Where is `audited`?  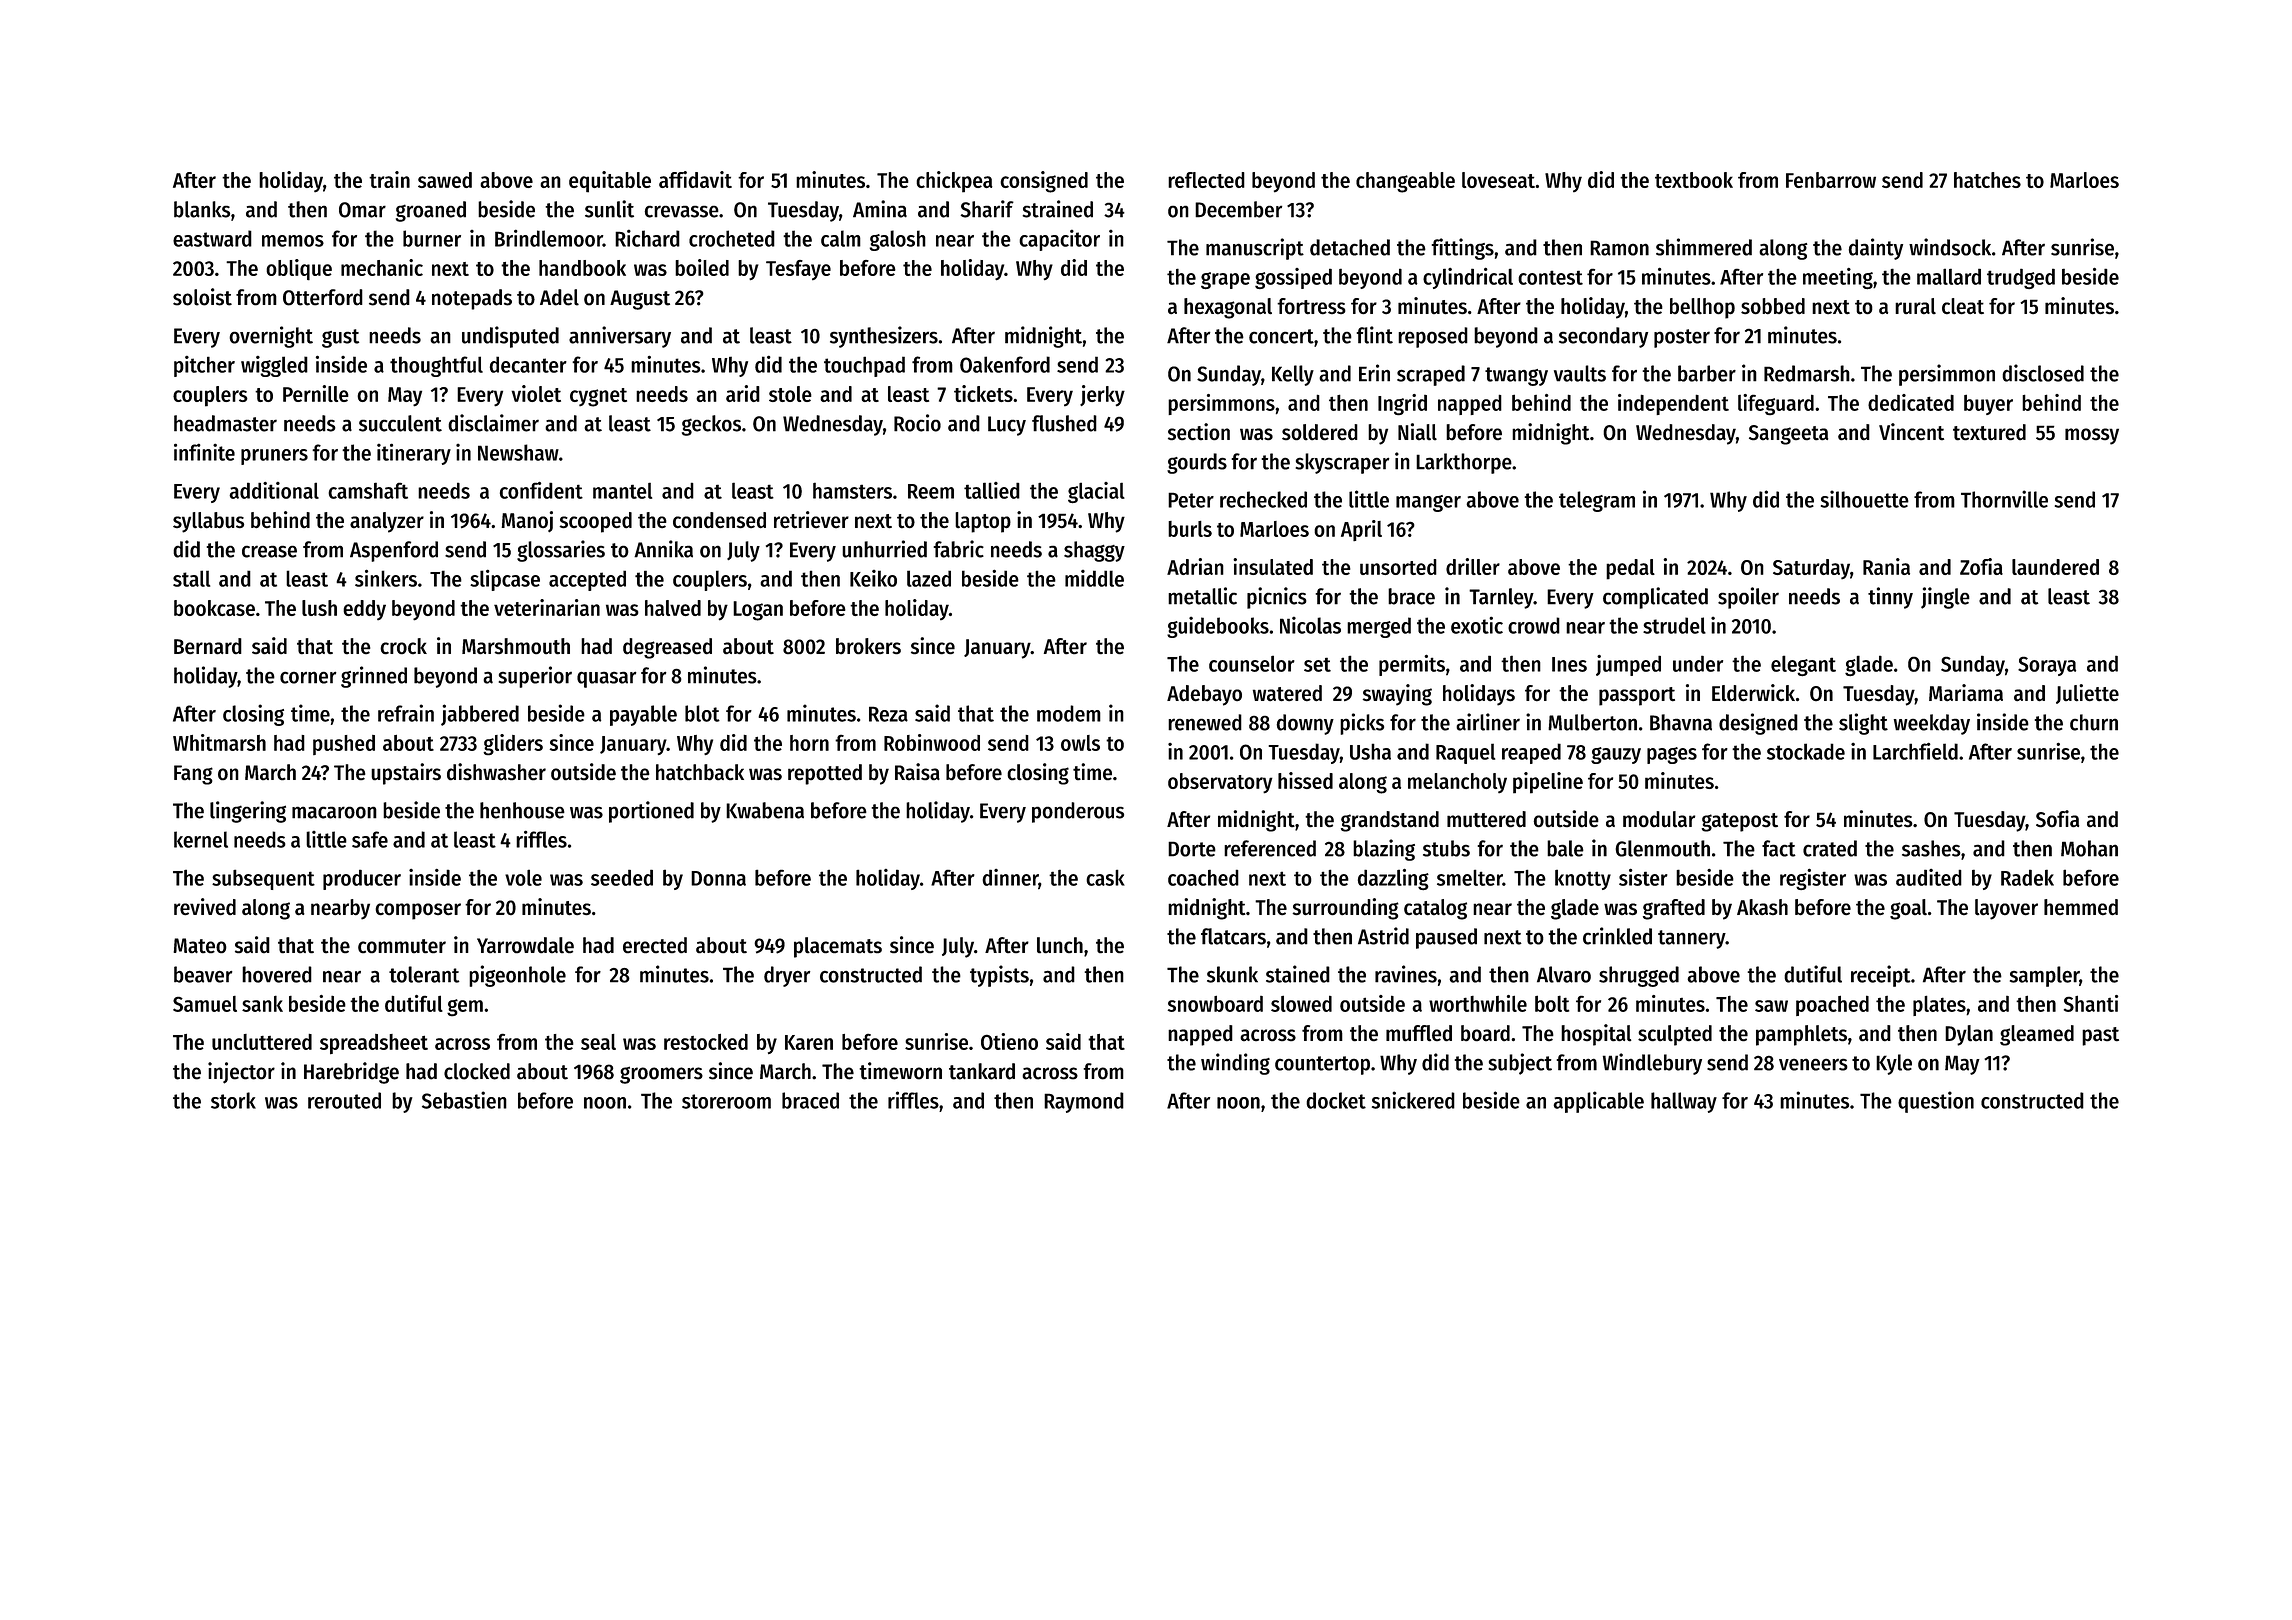
audited is located at coordinates (1929, 877).
